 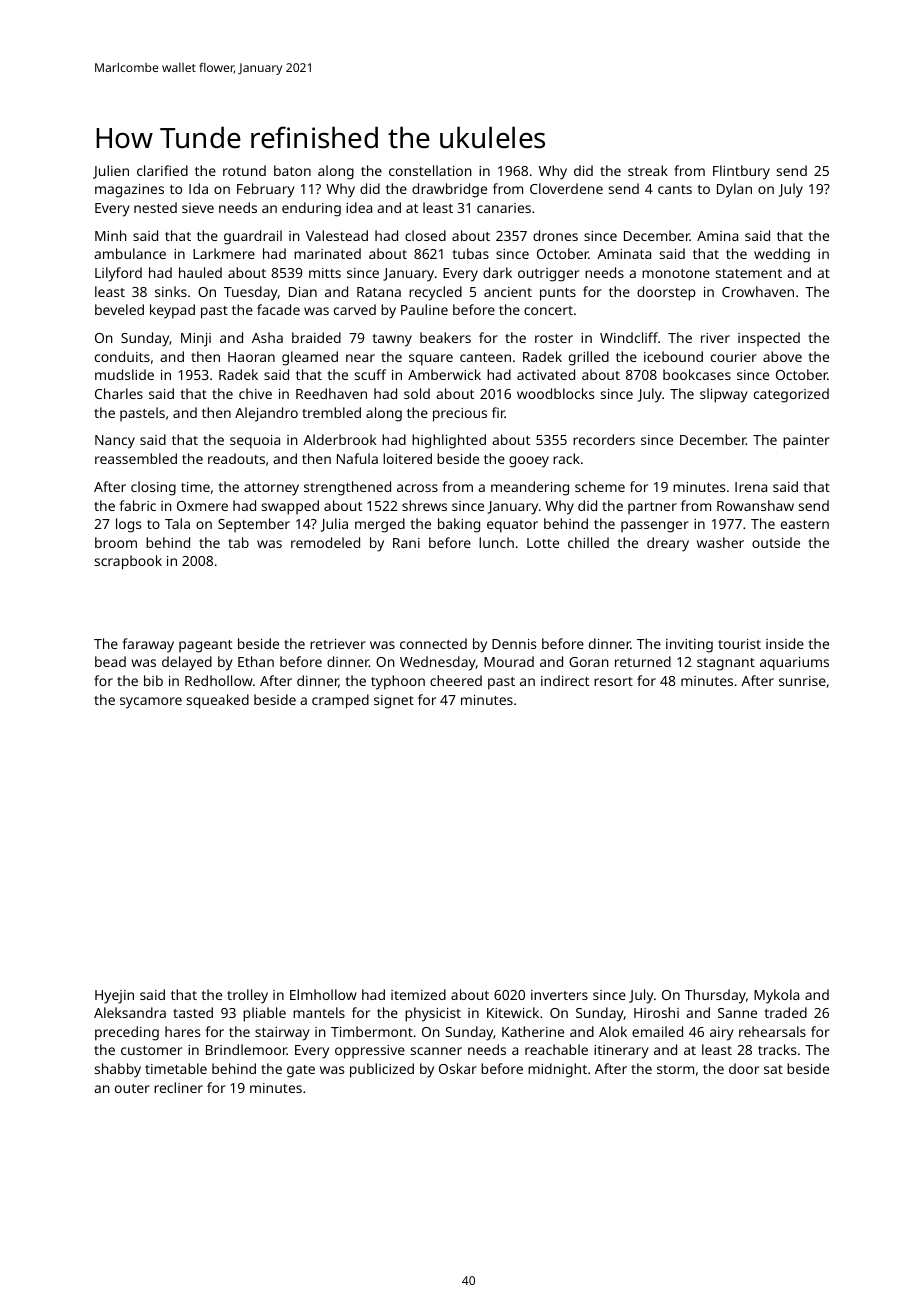 What do you see at coordinates (546, 374) in the screenshot?
I see `activated` at bounding box center [546, 374].
